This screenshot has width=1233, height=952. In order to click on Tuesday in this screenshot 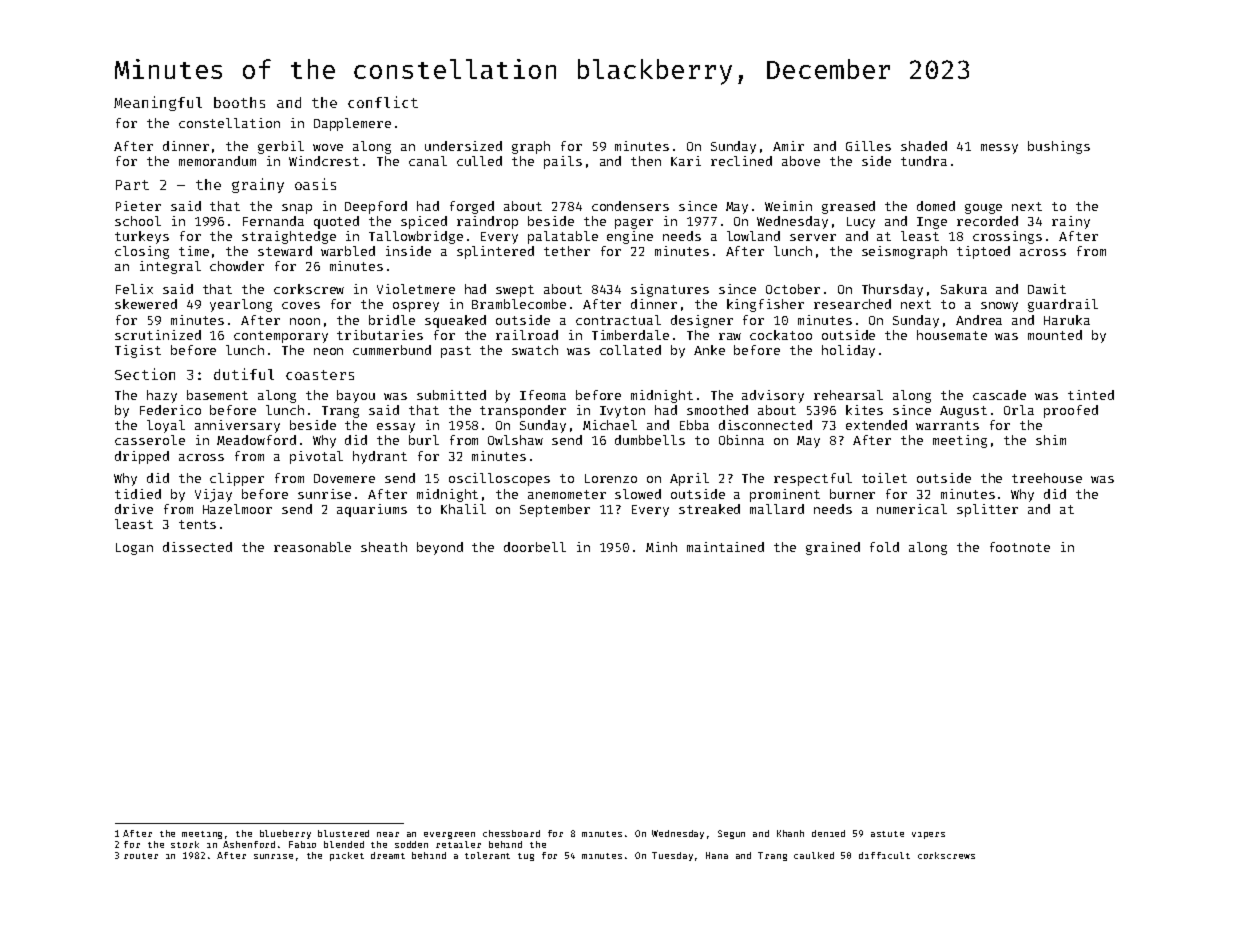, I will do `click(672, 856)`.
